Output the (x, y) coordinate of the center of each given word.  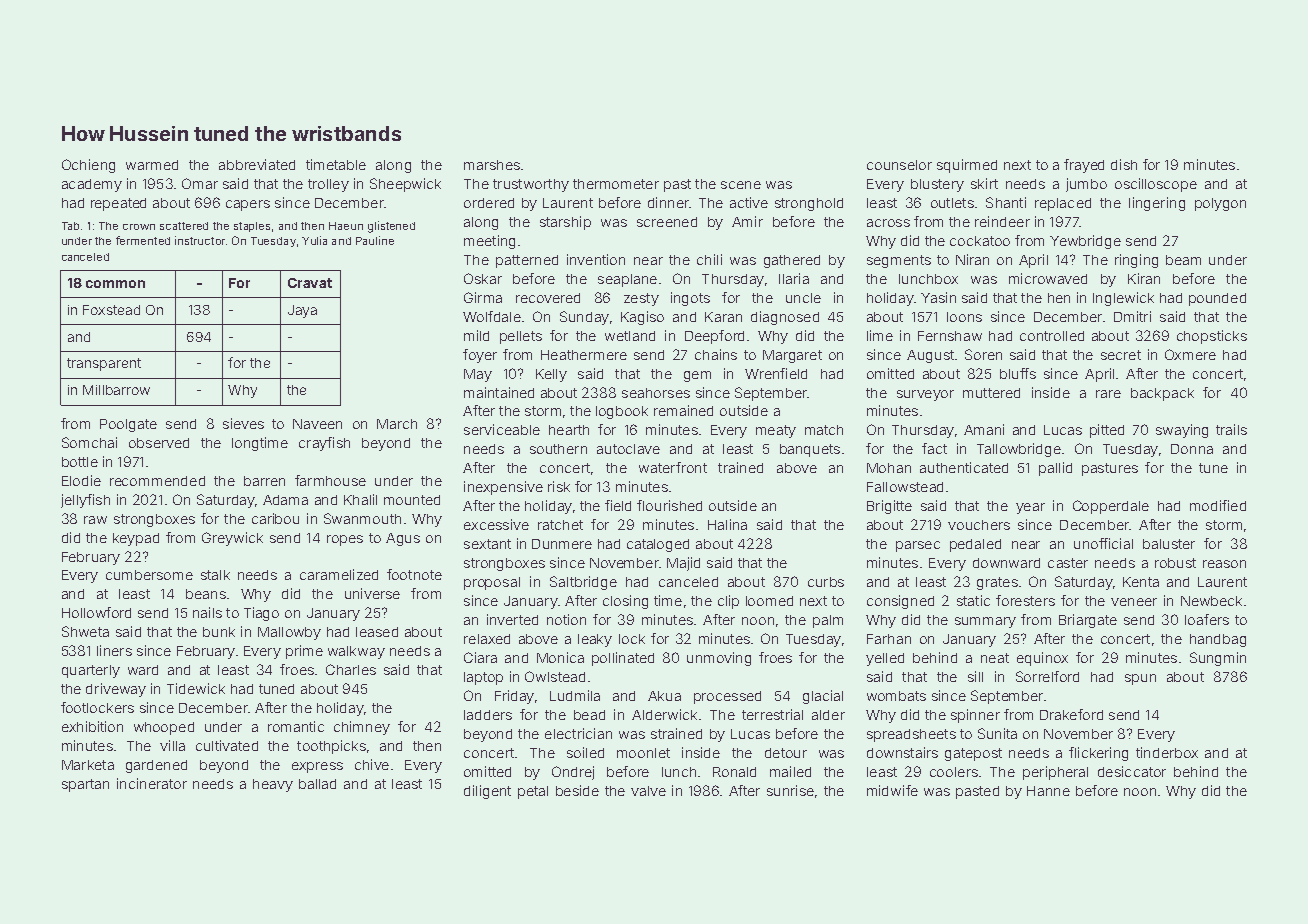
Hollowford (96, 612)
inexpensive (503, 488)
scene (741, 185)
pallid (1055, 469)
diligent (487, 792)
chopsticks (1212, 337)
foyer (480, 356)
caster (1068, 563)
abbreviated (257, 164)
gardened (156, 766)
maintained (499, 392)
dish (1124, 164)
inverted (512, 619)
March (397, 424)
